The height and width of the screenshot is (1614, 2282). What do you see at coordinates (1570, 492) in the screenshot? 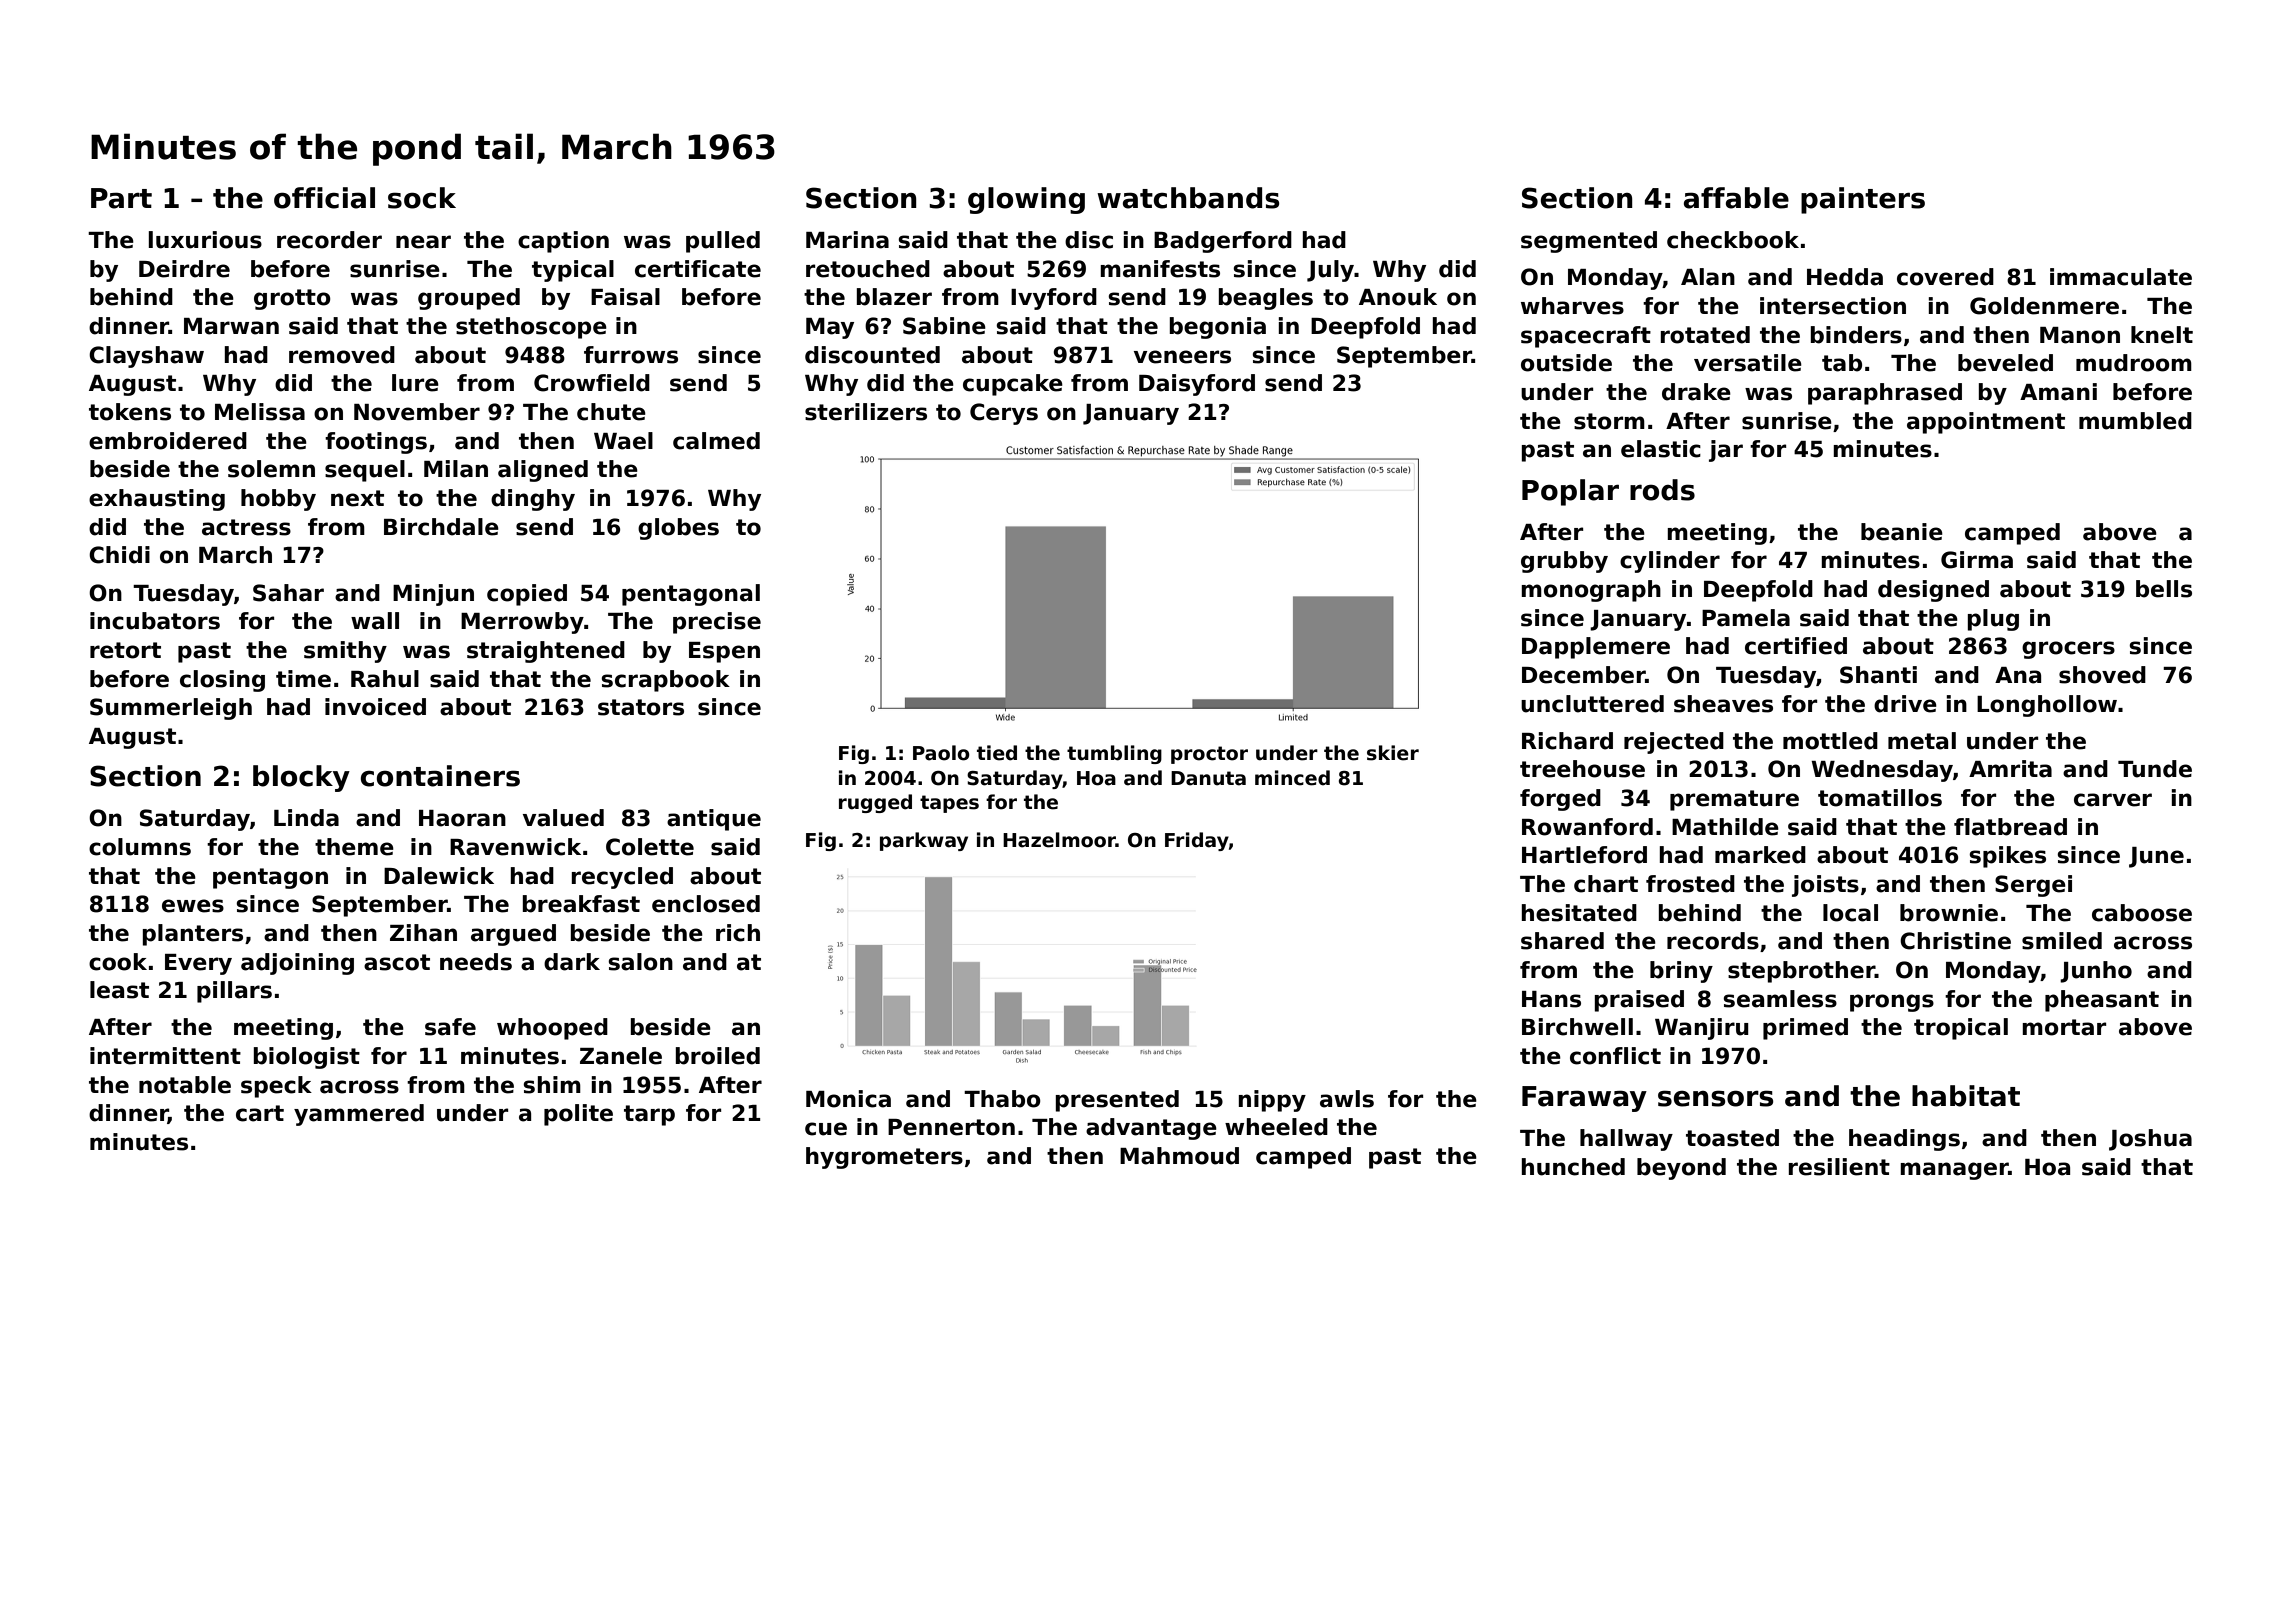
I see `Poplar` at bounding box center [1570, 492].
